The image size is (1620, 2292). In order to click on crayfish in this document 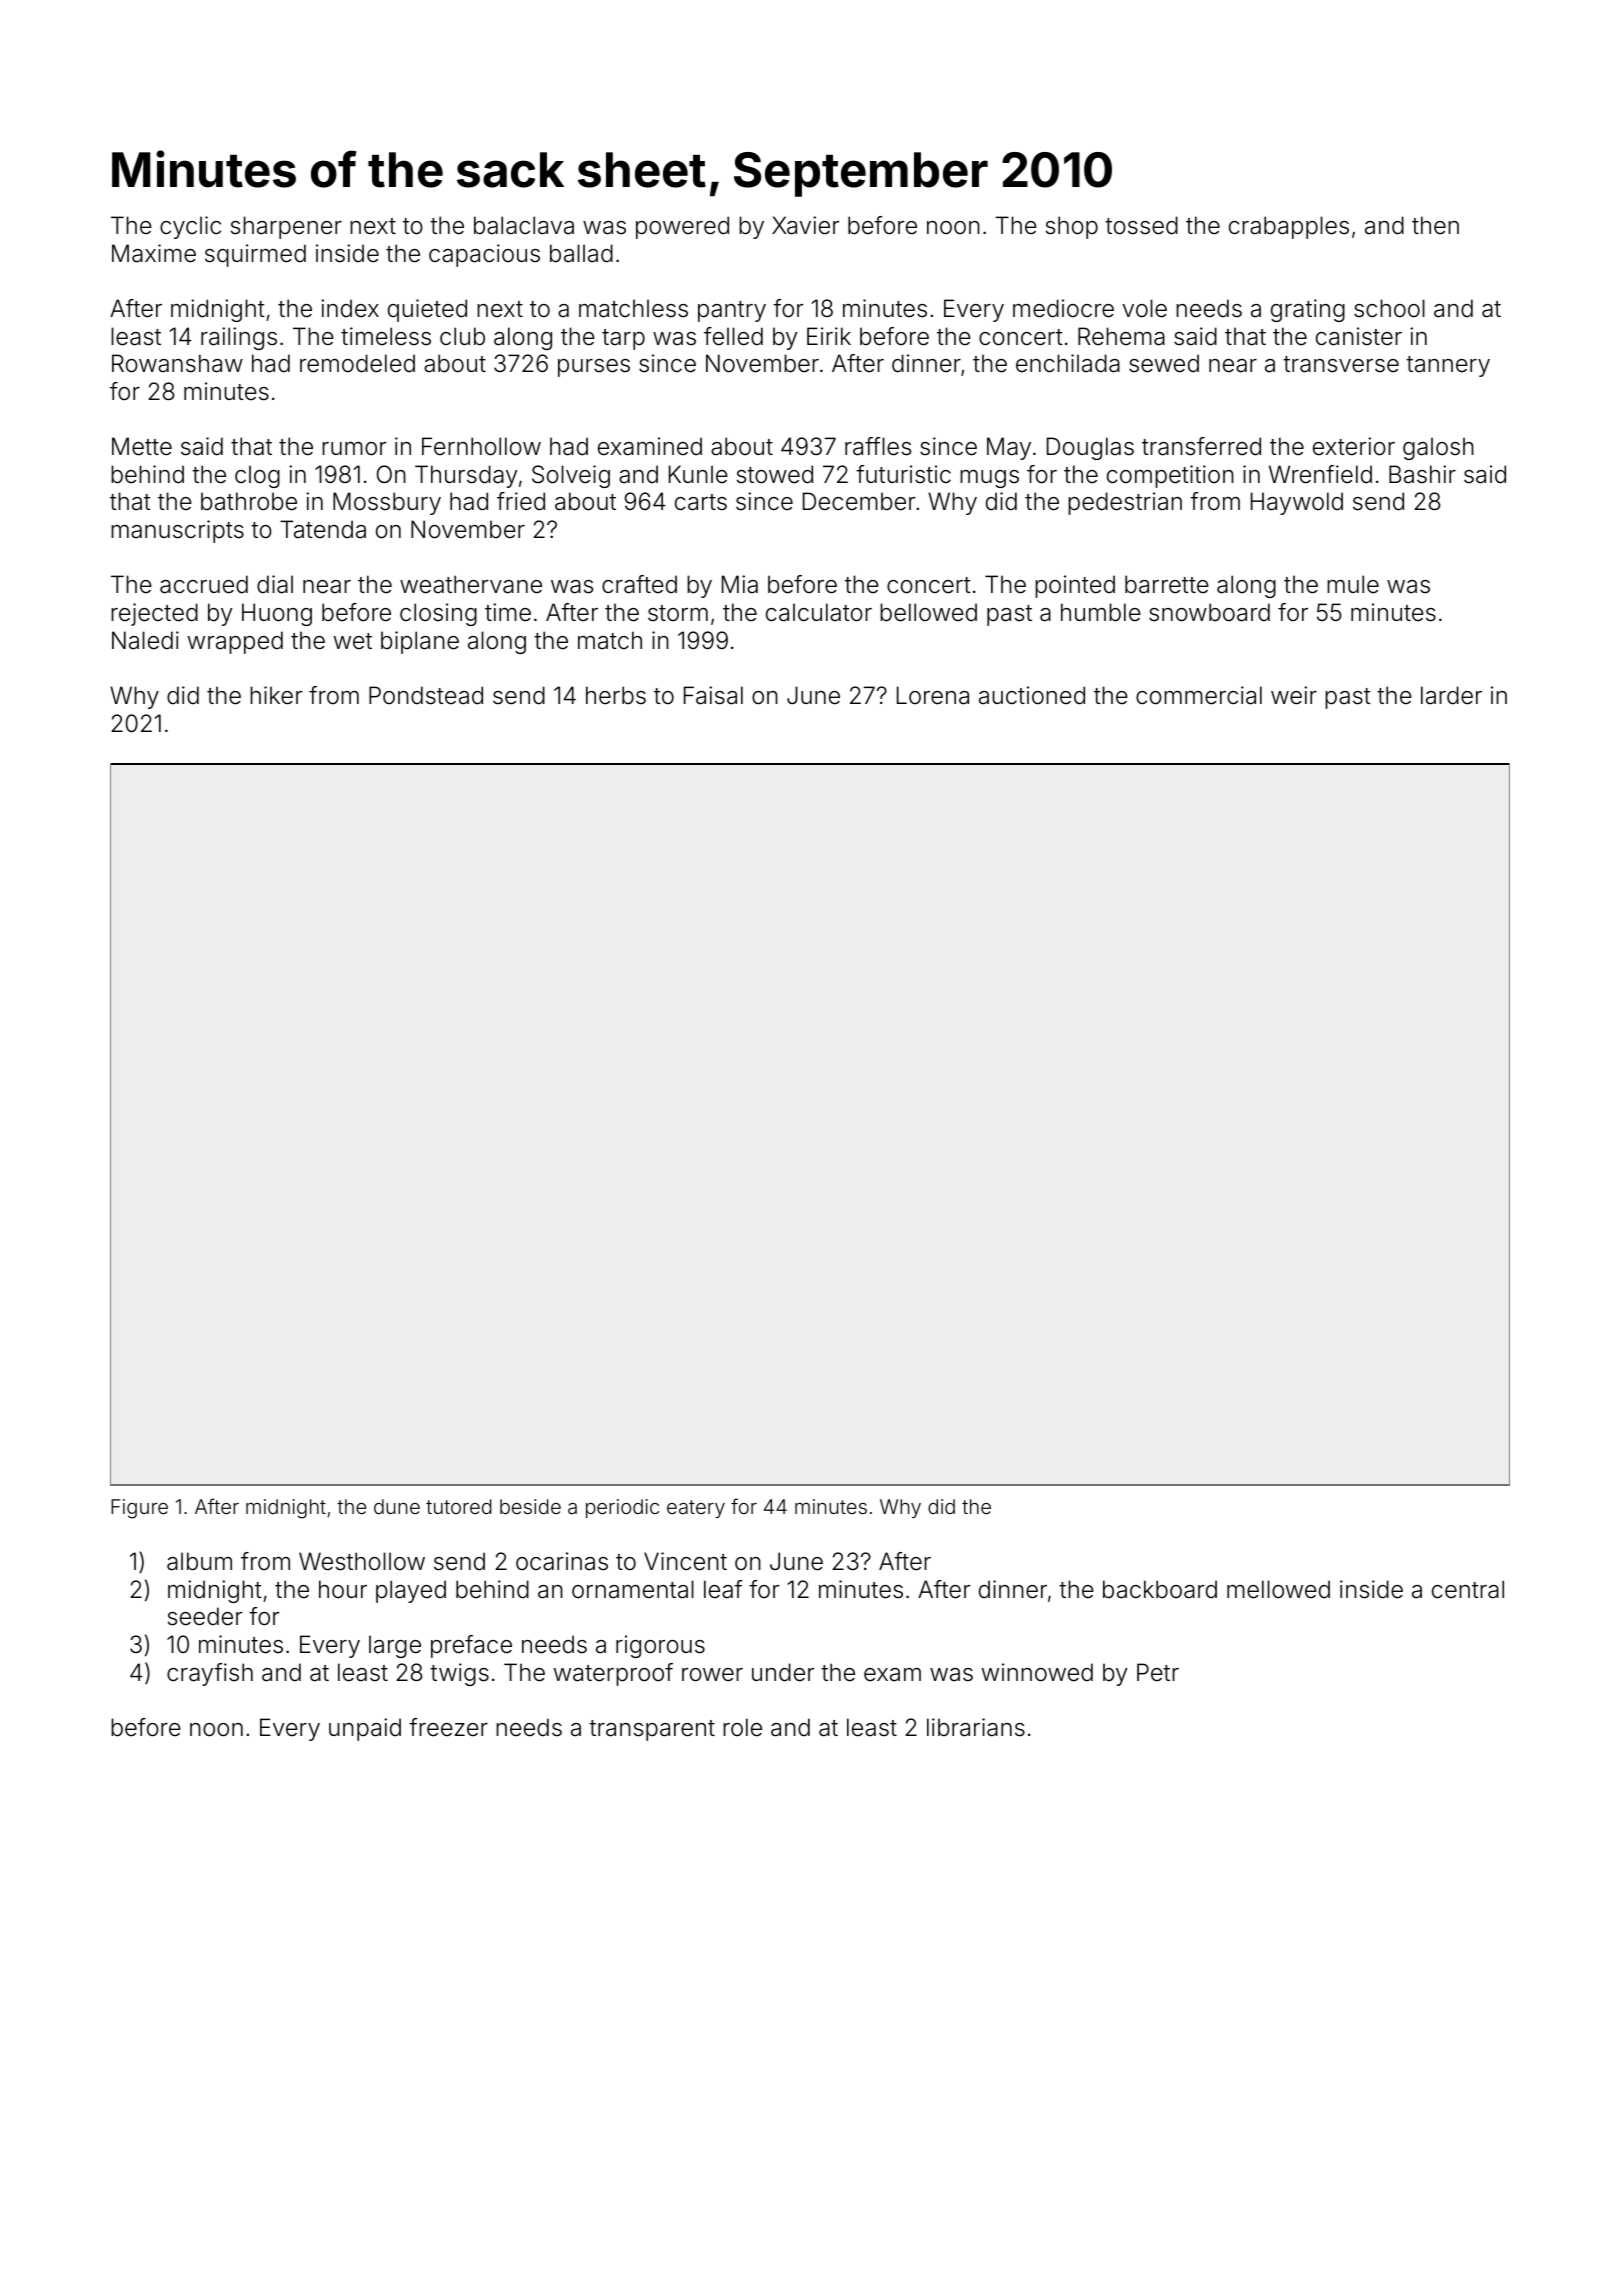, I will do `click(210, 1674)`.
